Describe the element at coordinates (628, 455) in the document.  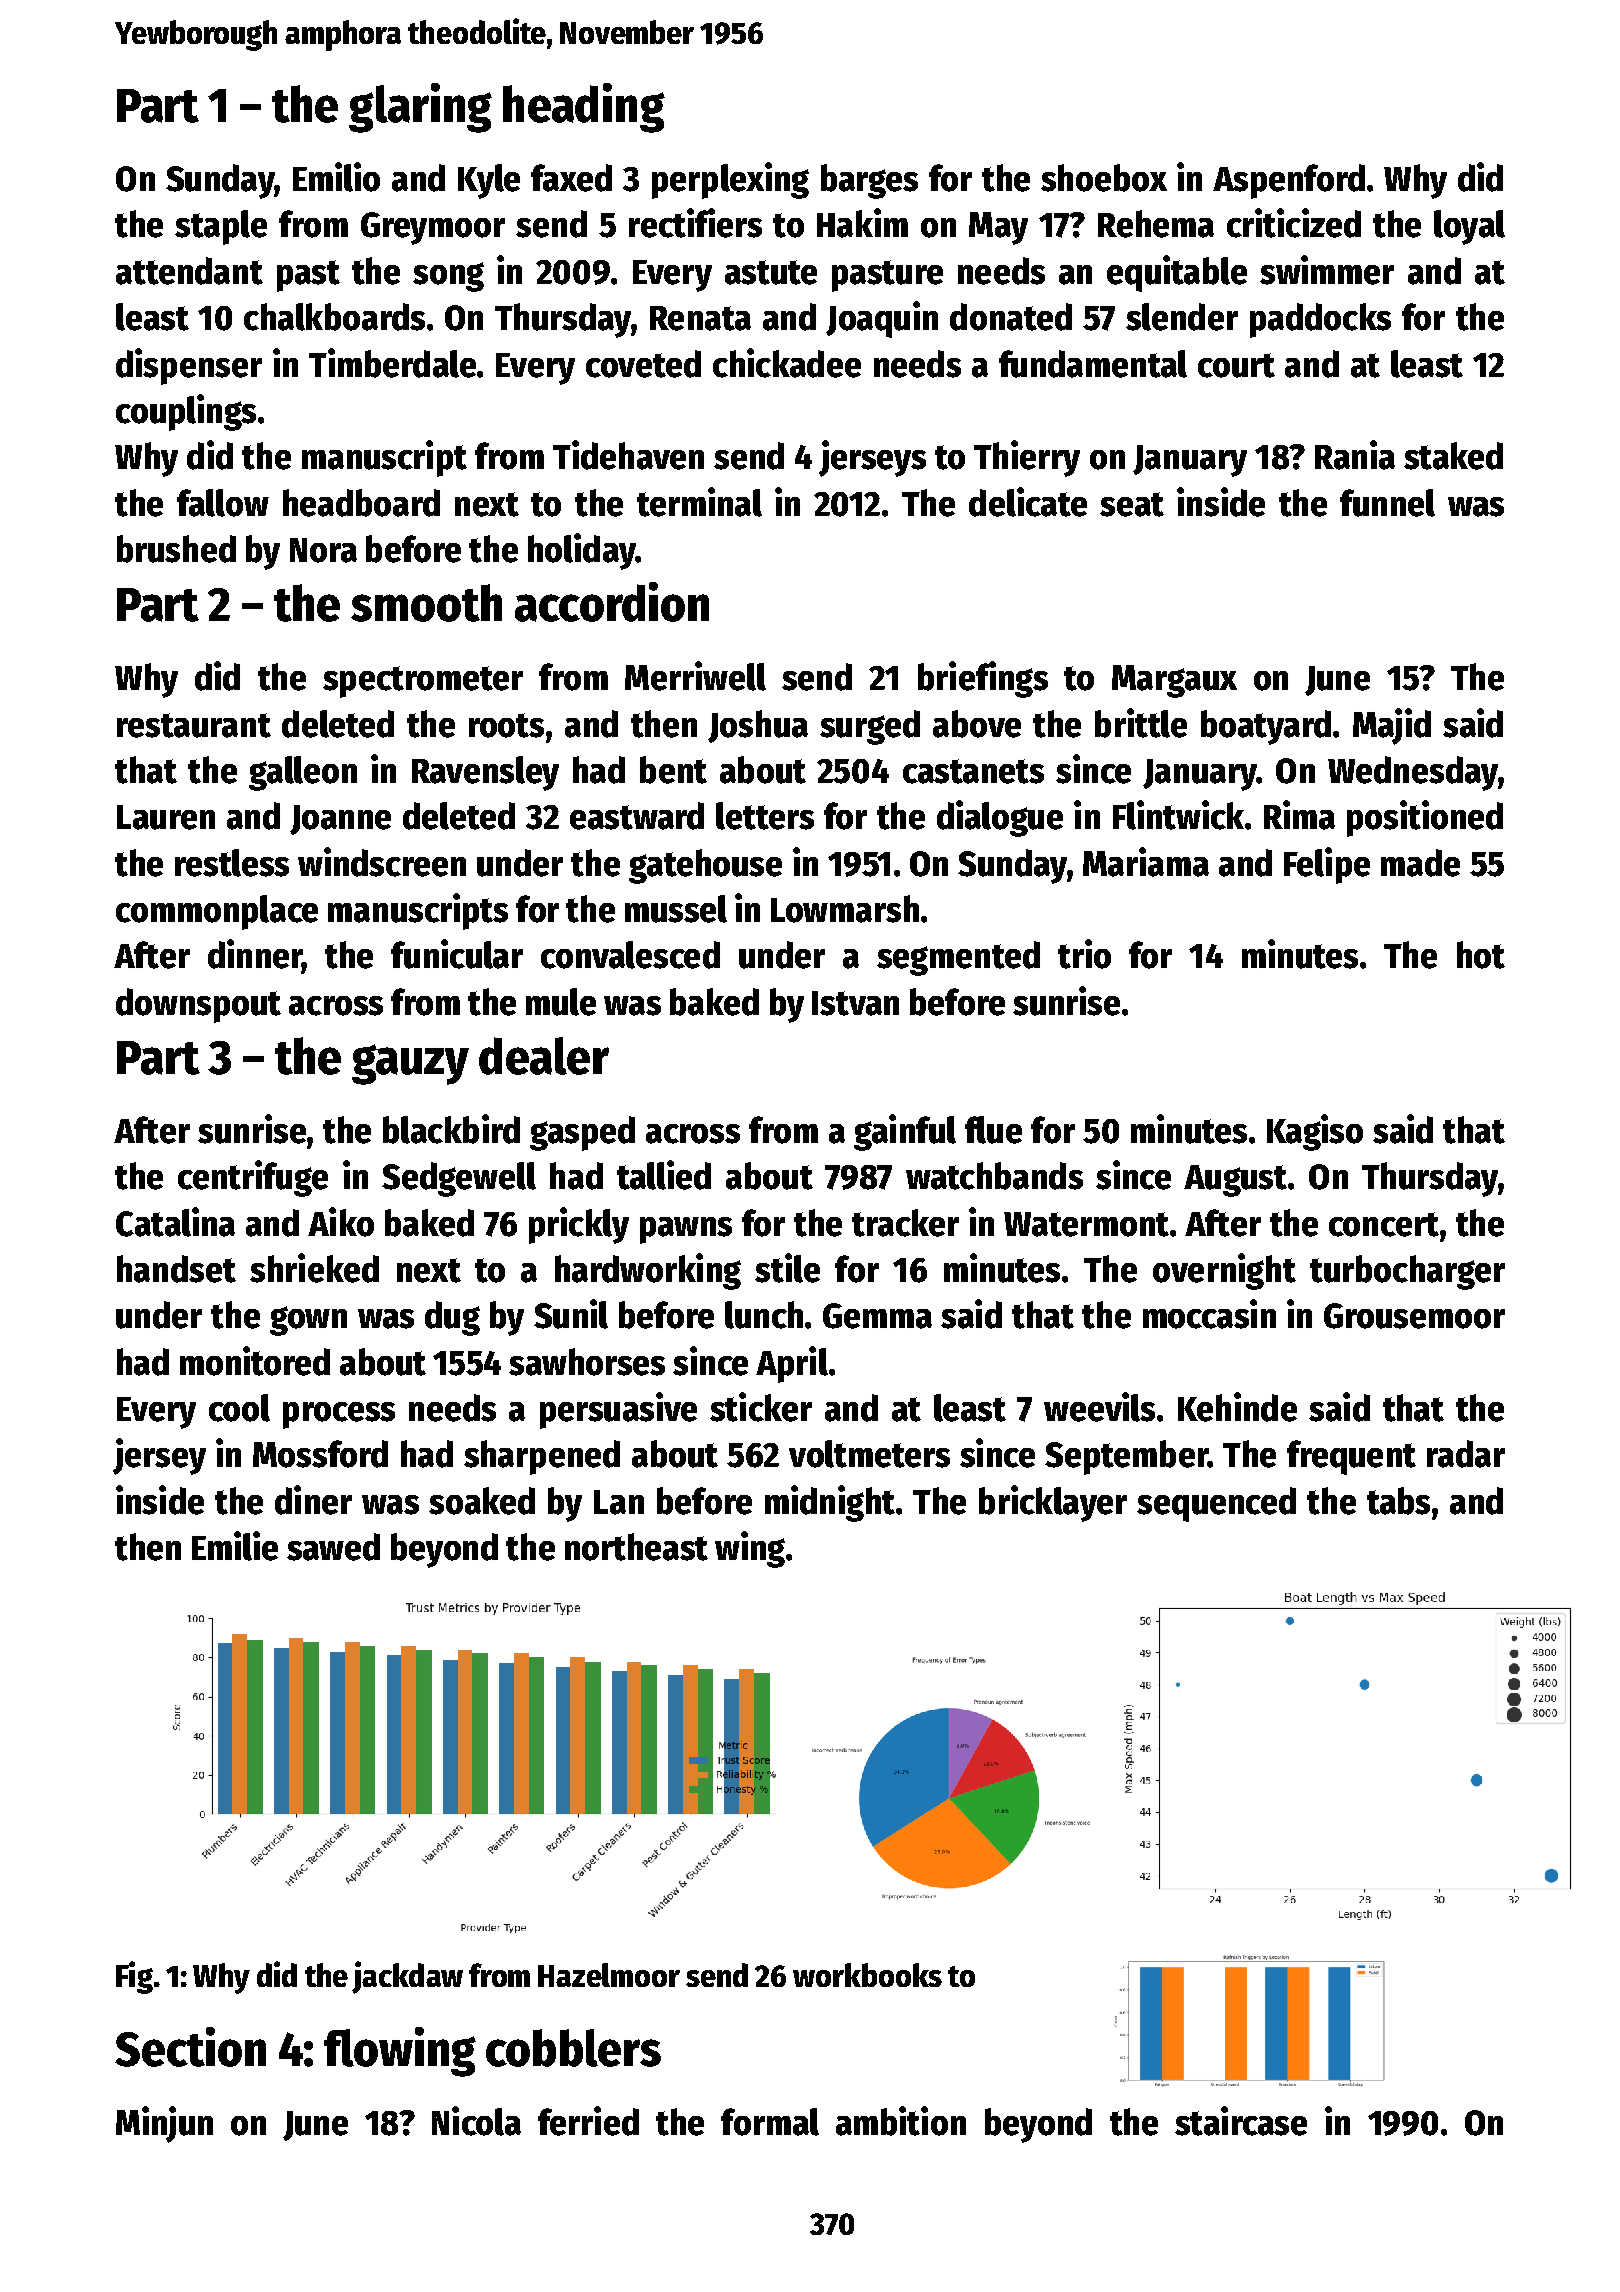
I see `Tidehaven` at that location.
